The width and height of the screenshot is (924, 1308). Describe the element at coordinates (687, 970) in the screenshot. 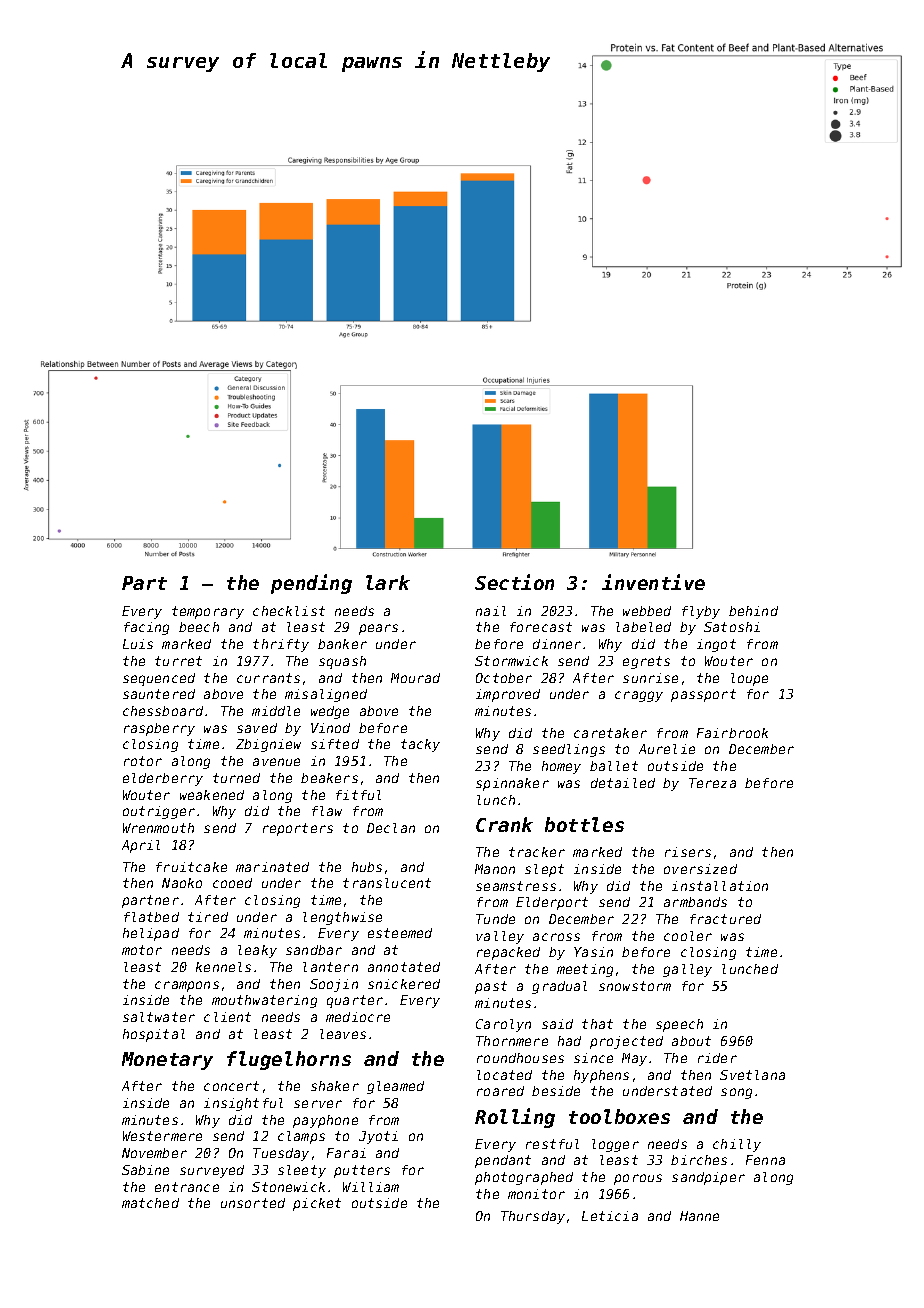

I see `galley` at that location.
